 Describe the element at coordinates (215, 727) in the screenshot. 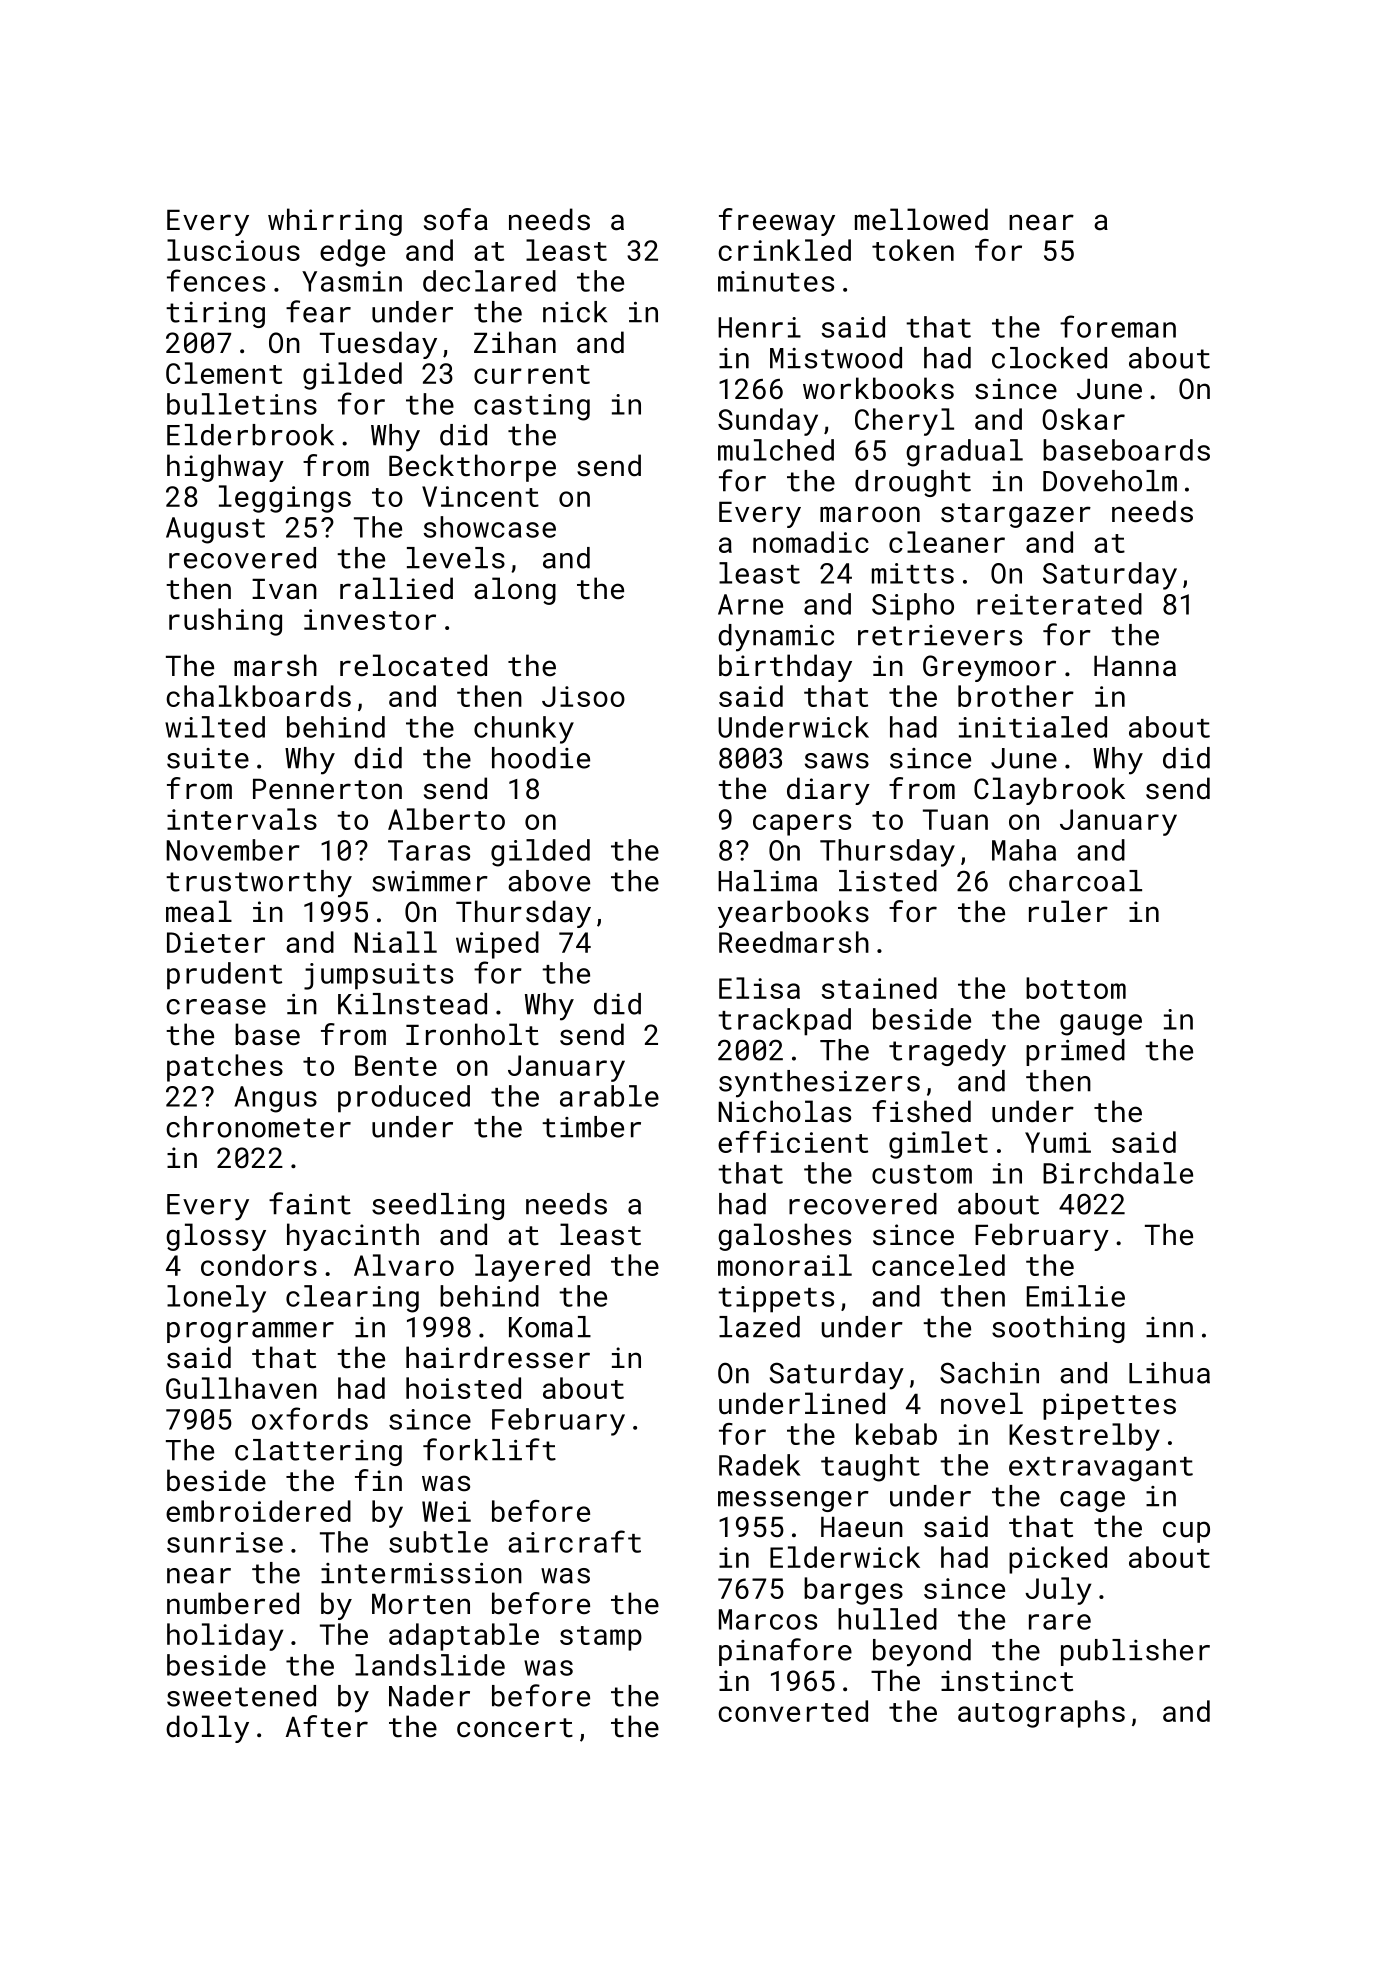

I see `wilted` at that location.
